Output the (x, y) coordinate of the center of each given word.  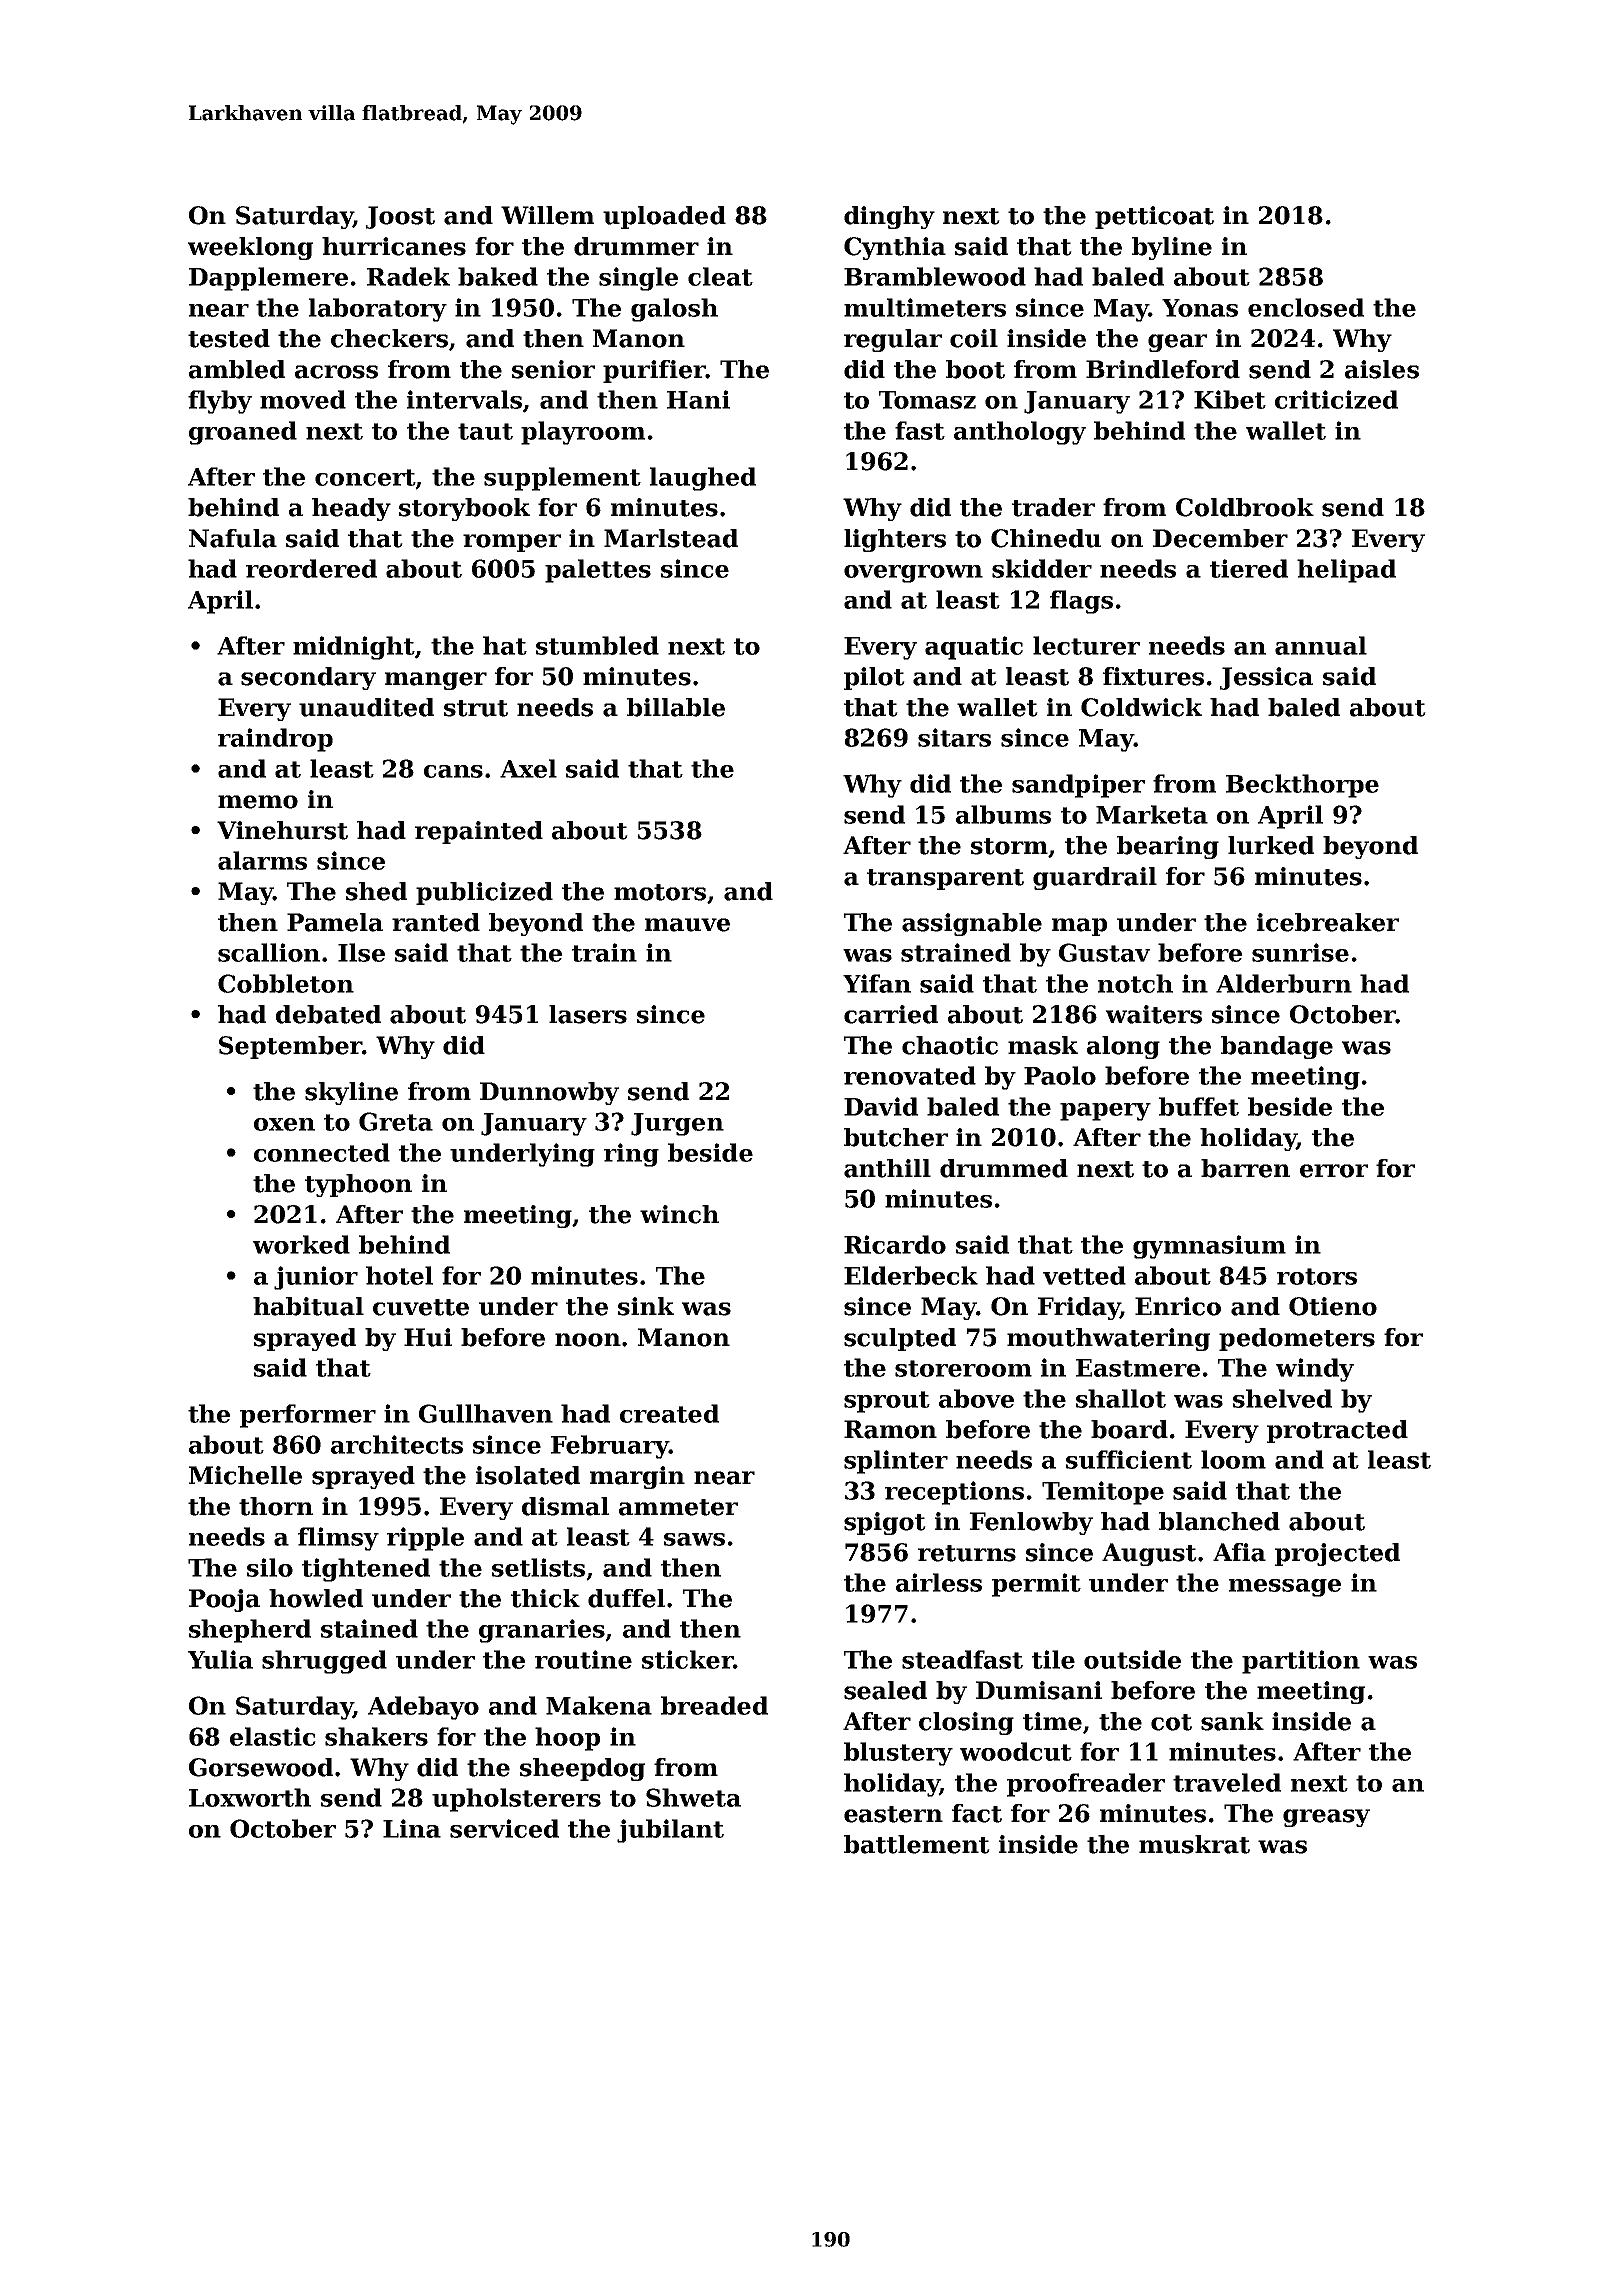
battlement (917, 1844)
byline (1172, 248)
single (638, 279)
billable (676, 707)
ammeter (678, 1507)
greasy (1326, 1818)
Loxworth (250, 1797)
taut (485, 431)
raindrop (275, 740)
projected (1337, 1554)
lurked (1271, 845)
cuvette (421, 1307)
